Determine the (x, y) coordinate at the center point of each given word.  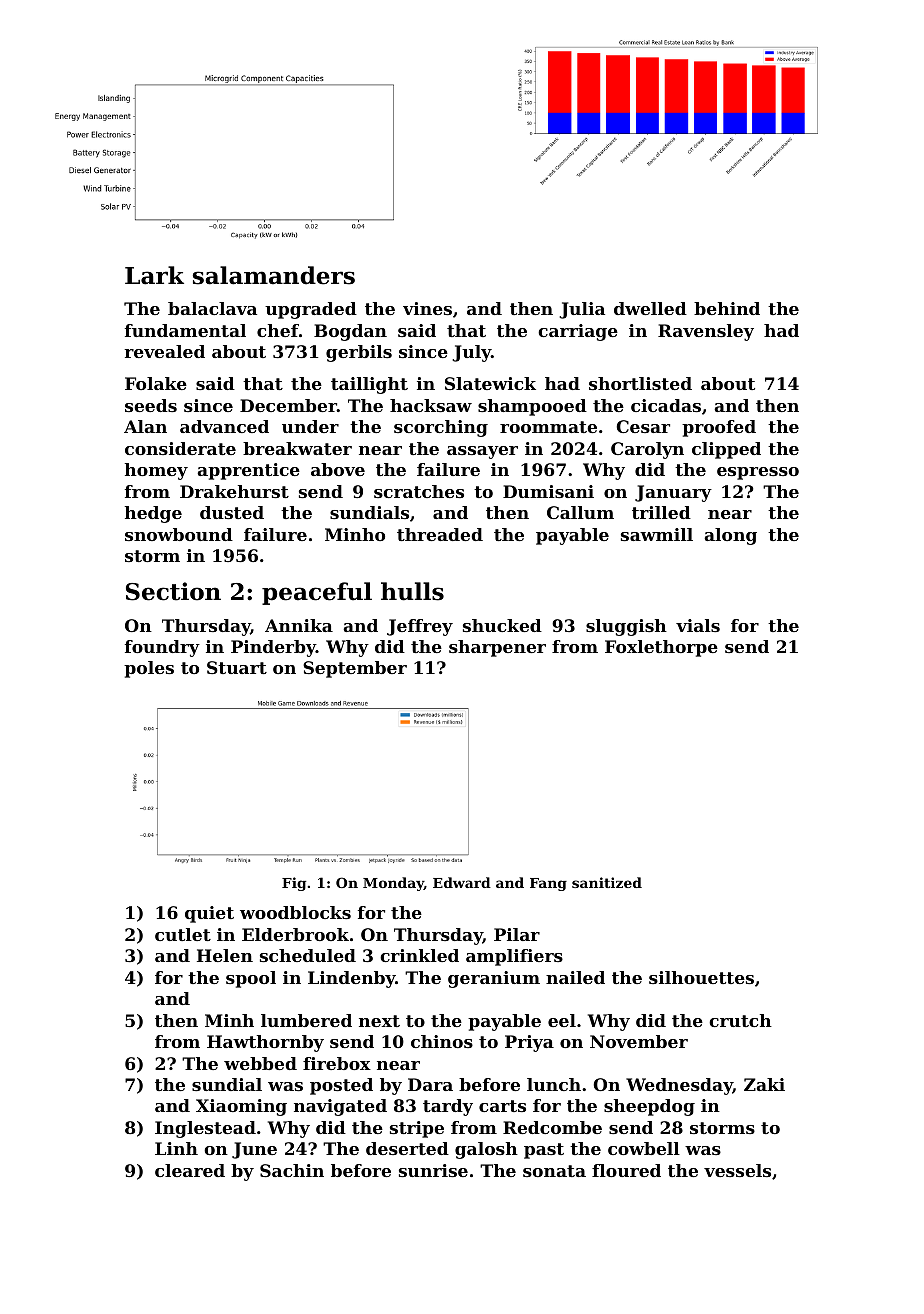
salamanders (274, 275)
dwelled (650, 308)
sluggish (626, 627)
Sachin (292, 1170)
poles (149, 669)
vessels (737, 1170)
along (730, 536)
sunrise (433, 1170)
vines (427, 308)
